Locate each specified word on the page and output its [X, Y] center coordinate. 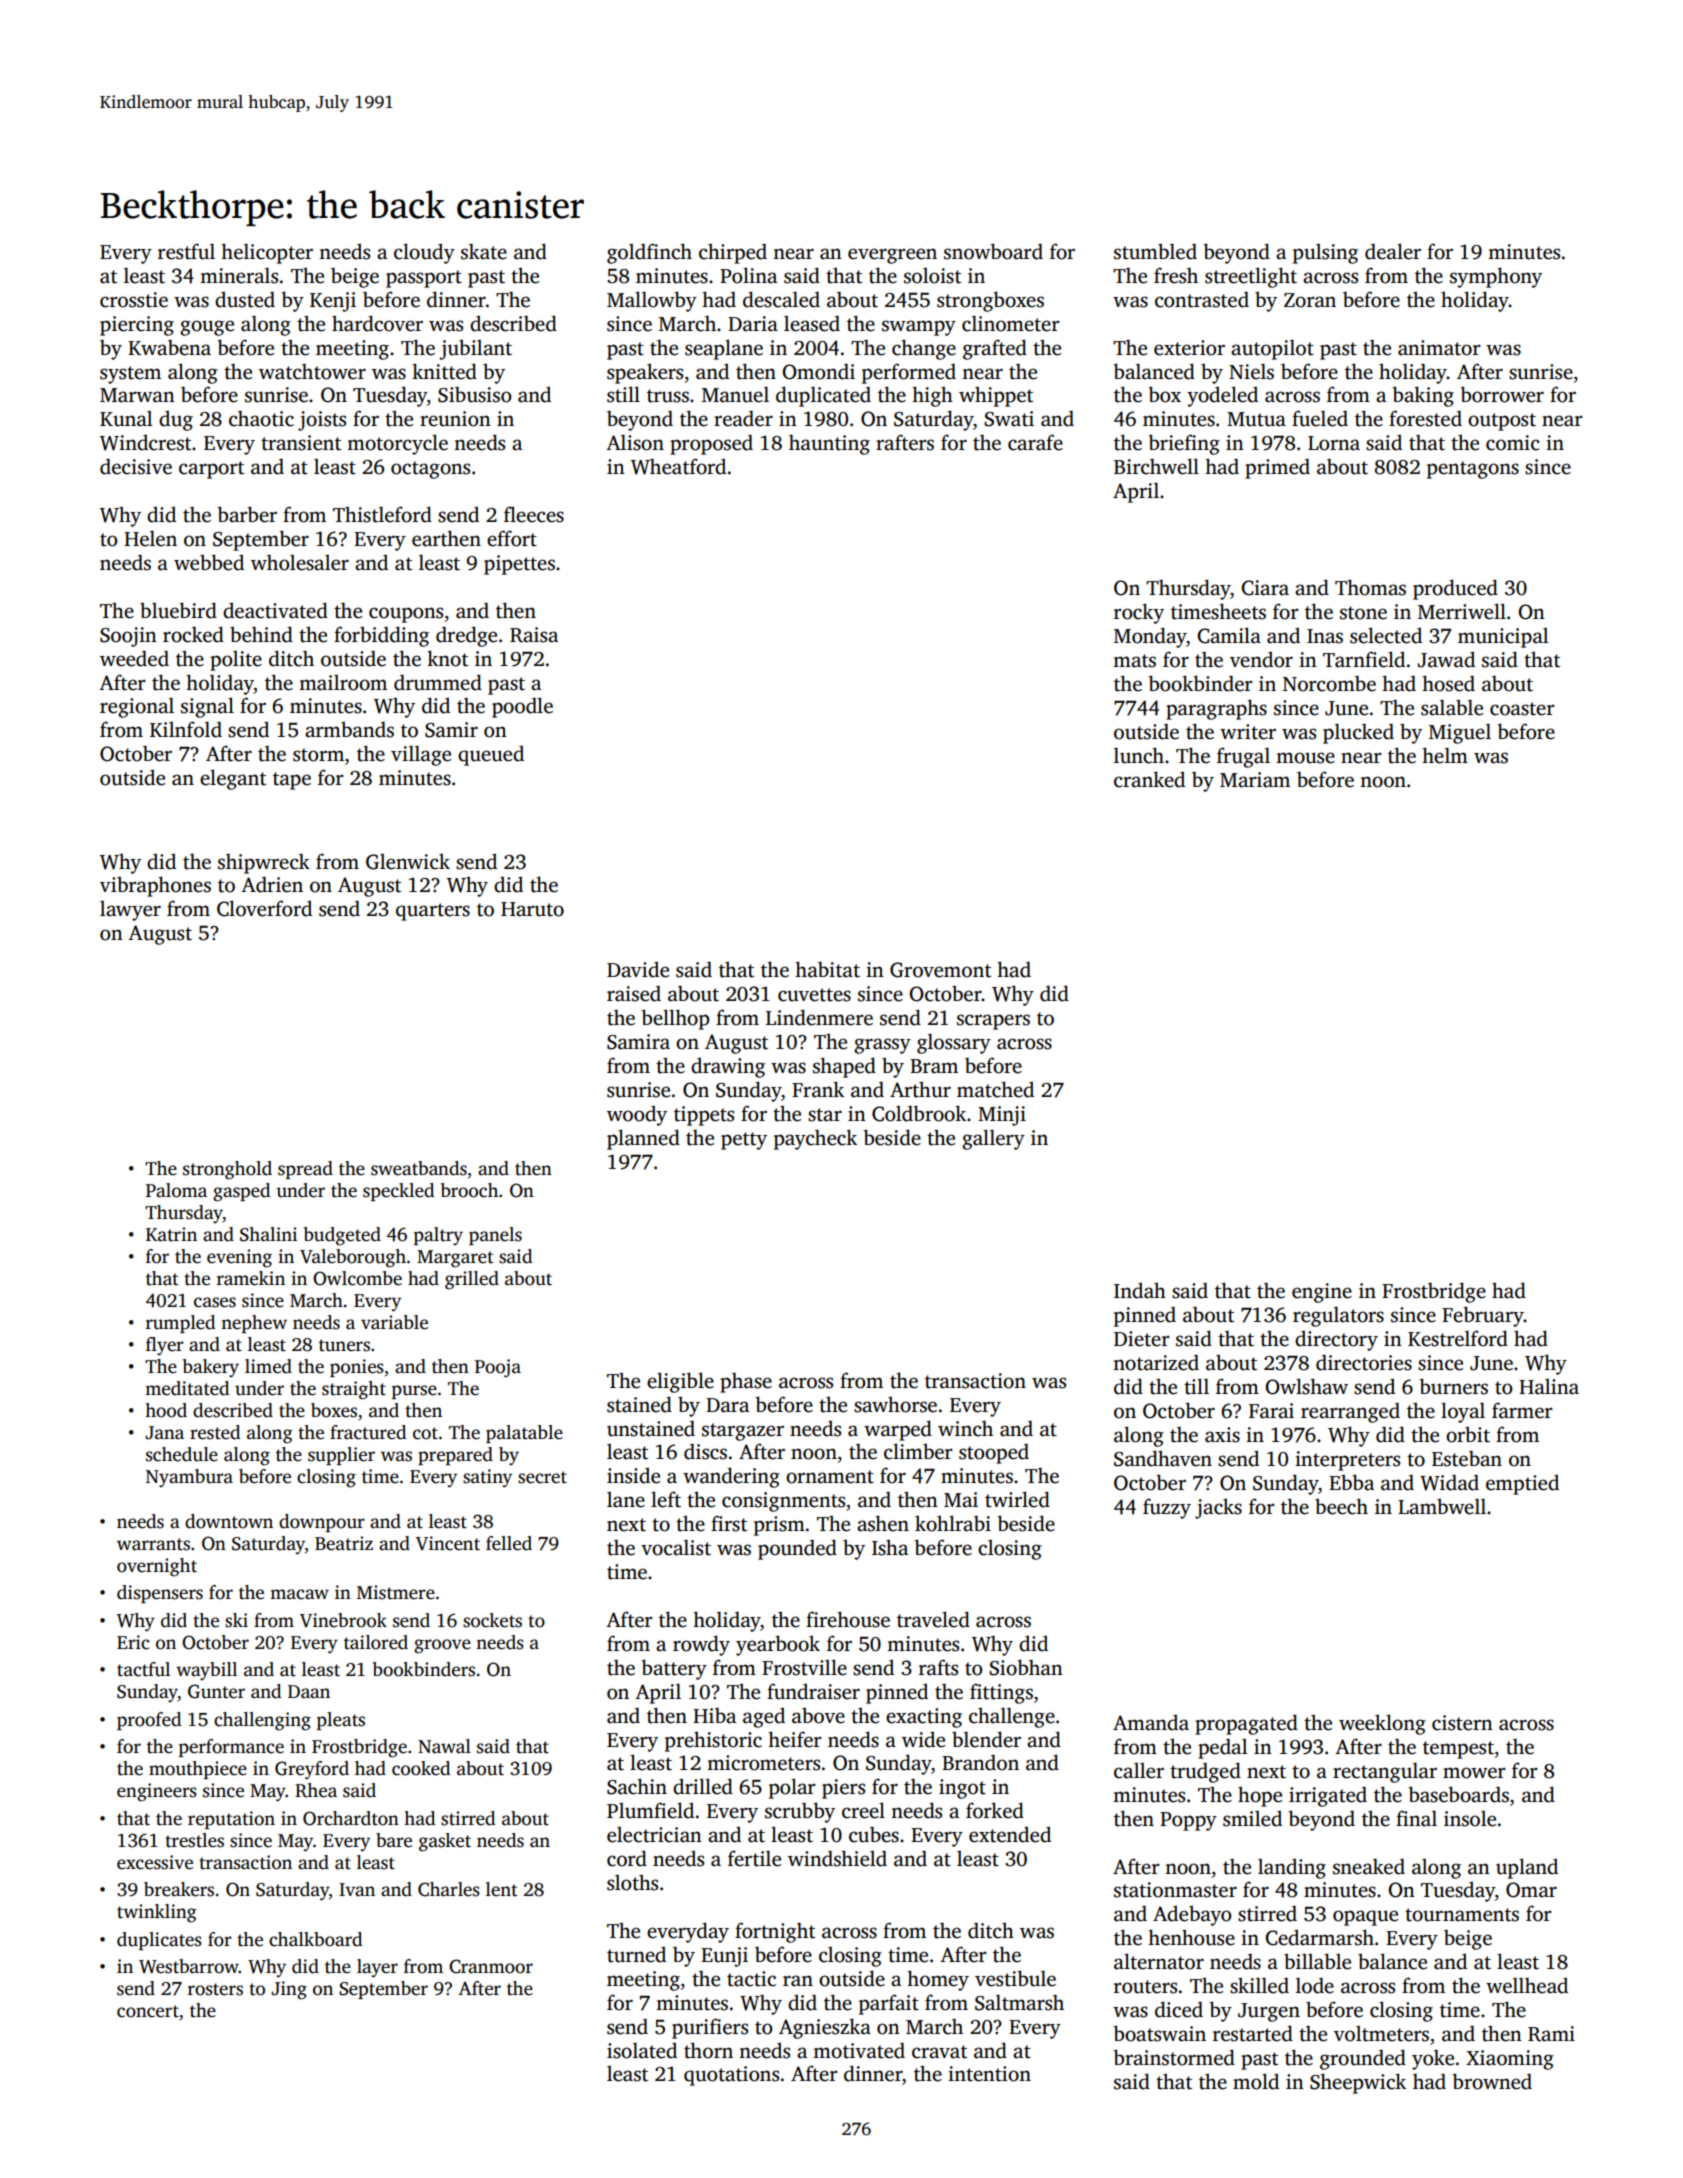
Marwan [137, 395]
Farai [1271, 1411]
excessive [155, 1862]
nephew [254, 1324]
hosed [1448, 683]
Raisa [534, 635]
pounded [797, 1549]
